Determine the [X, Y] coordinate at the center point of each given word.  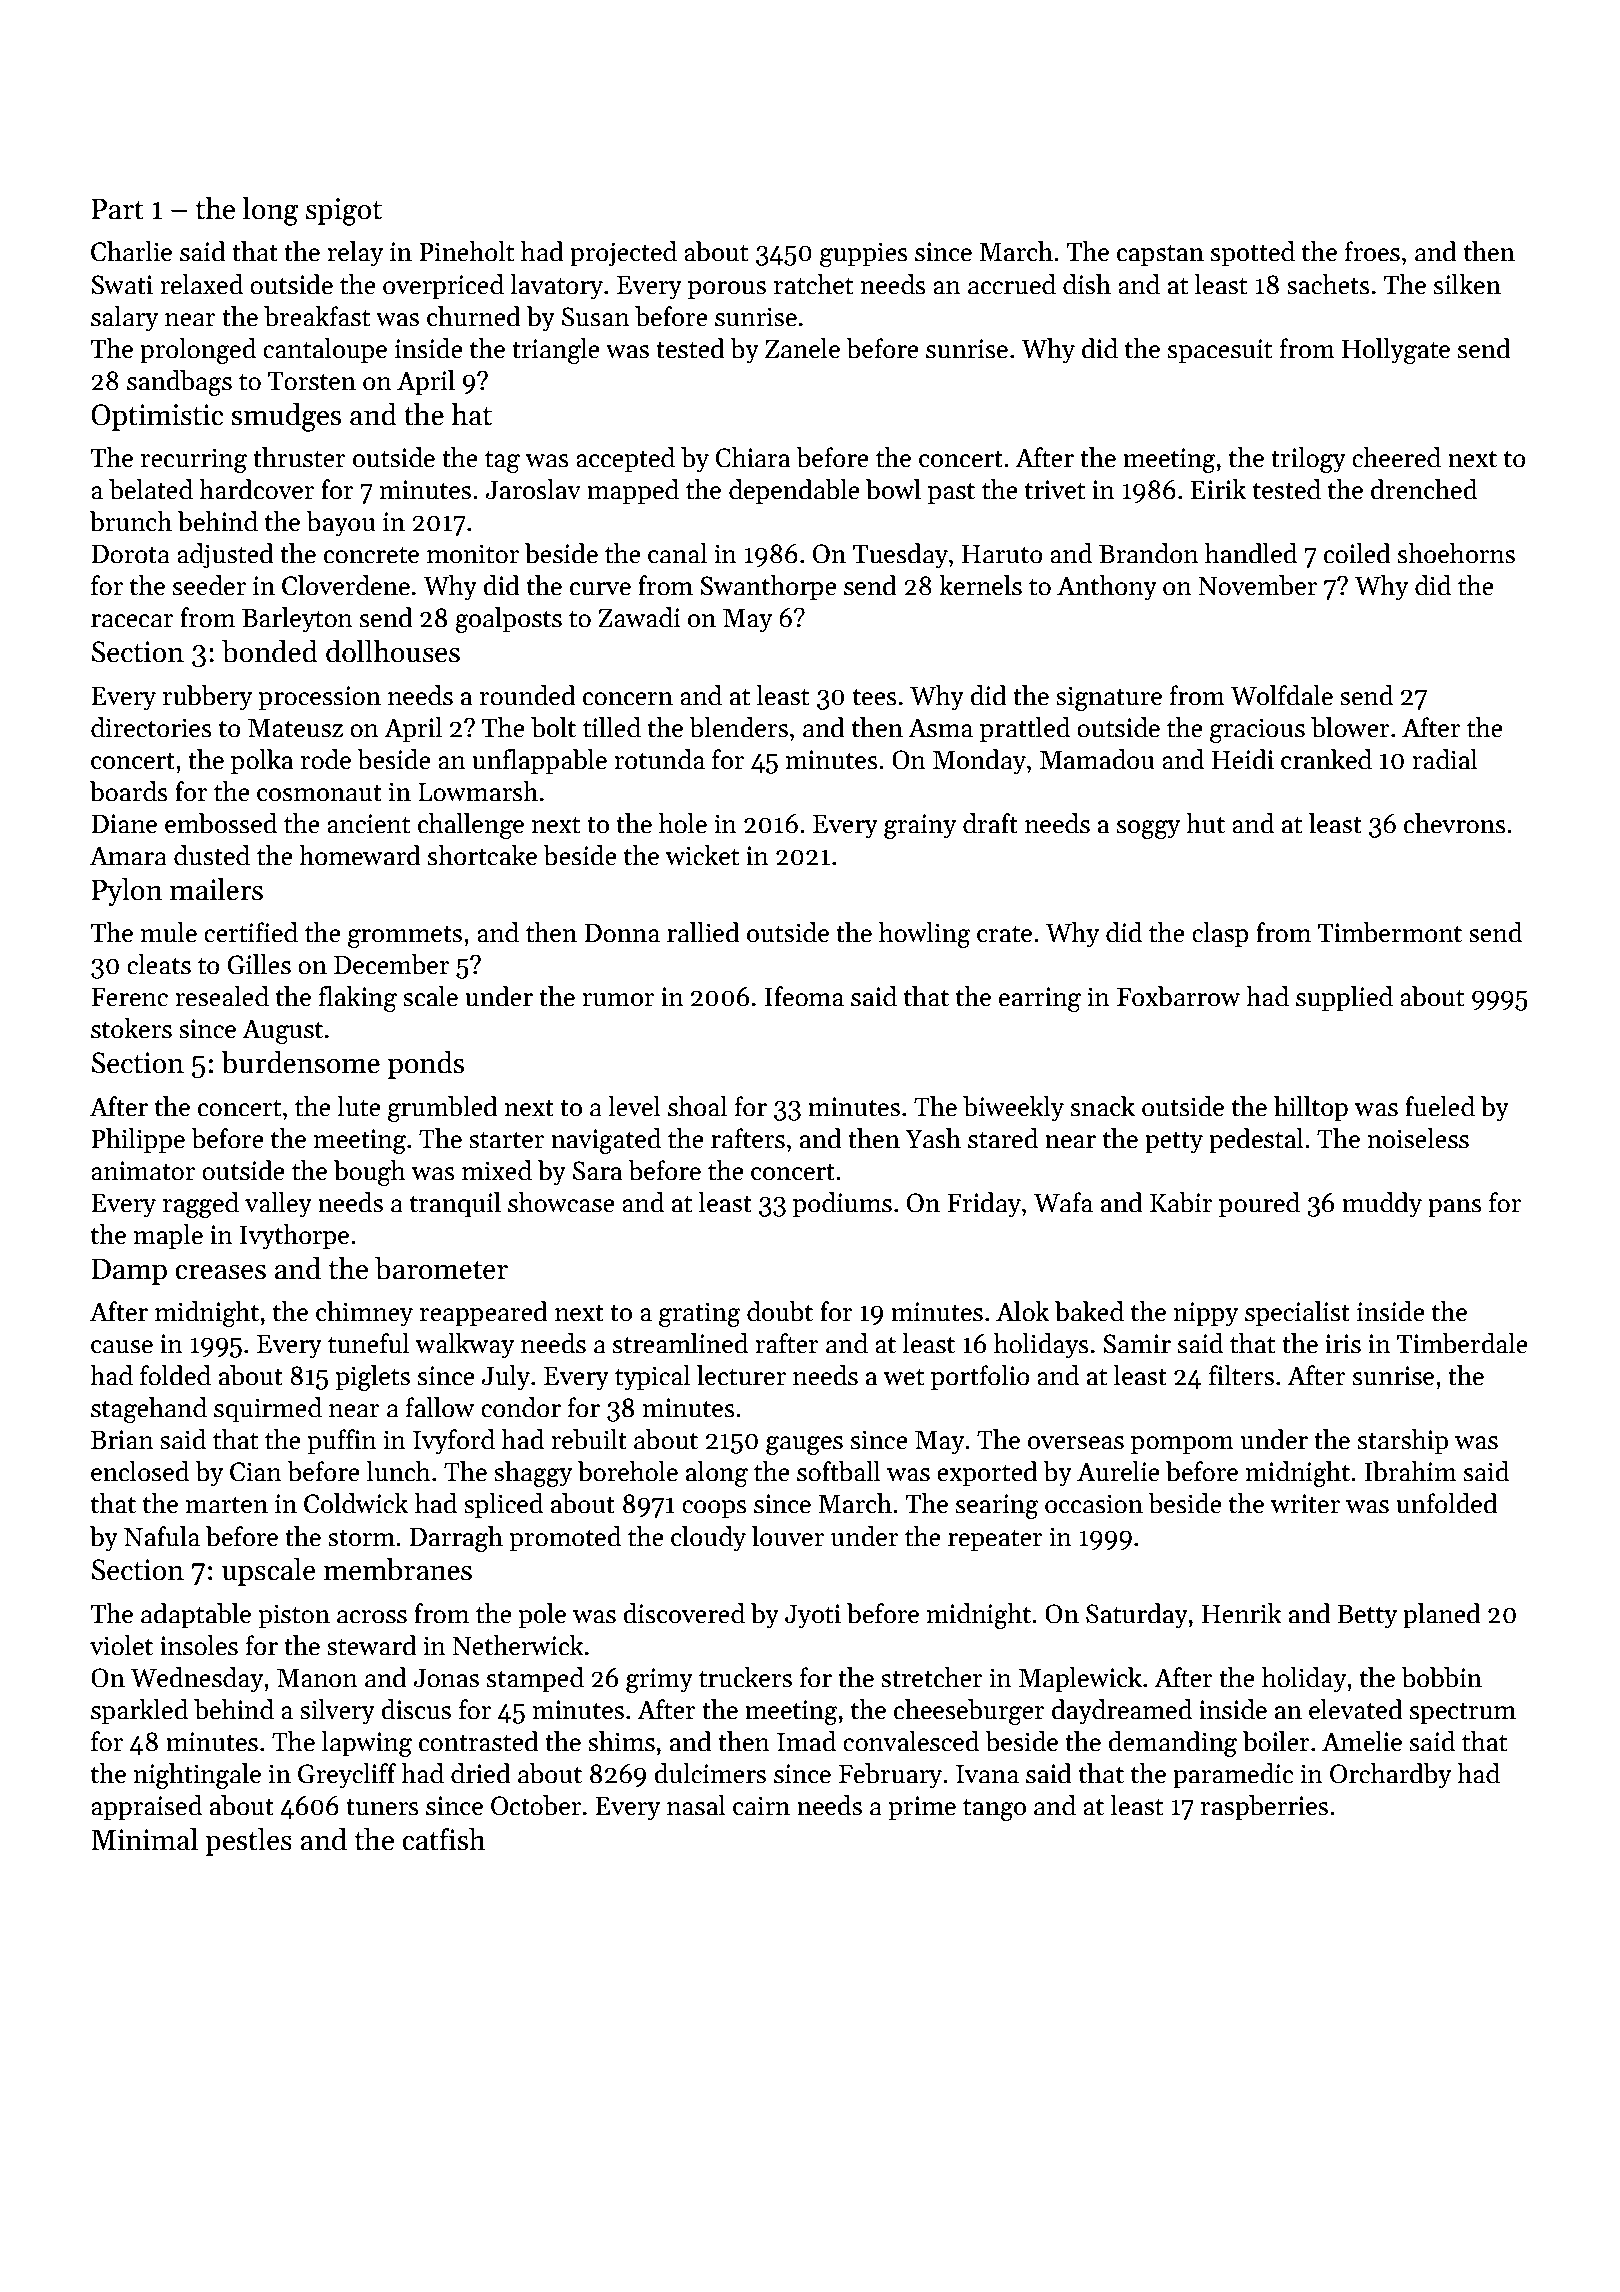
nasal [696, 1805]
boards [129, 791]
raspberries [1264, 1808]
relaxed [201, 284]
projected [623, 254]
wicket [702, 855]
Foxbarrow [1178, 996]
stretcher [932, 1677]
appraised [146, 1808]
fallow [440, 1407]
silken [1467, 284]
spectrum [1463, 1714]
